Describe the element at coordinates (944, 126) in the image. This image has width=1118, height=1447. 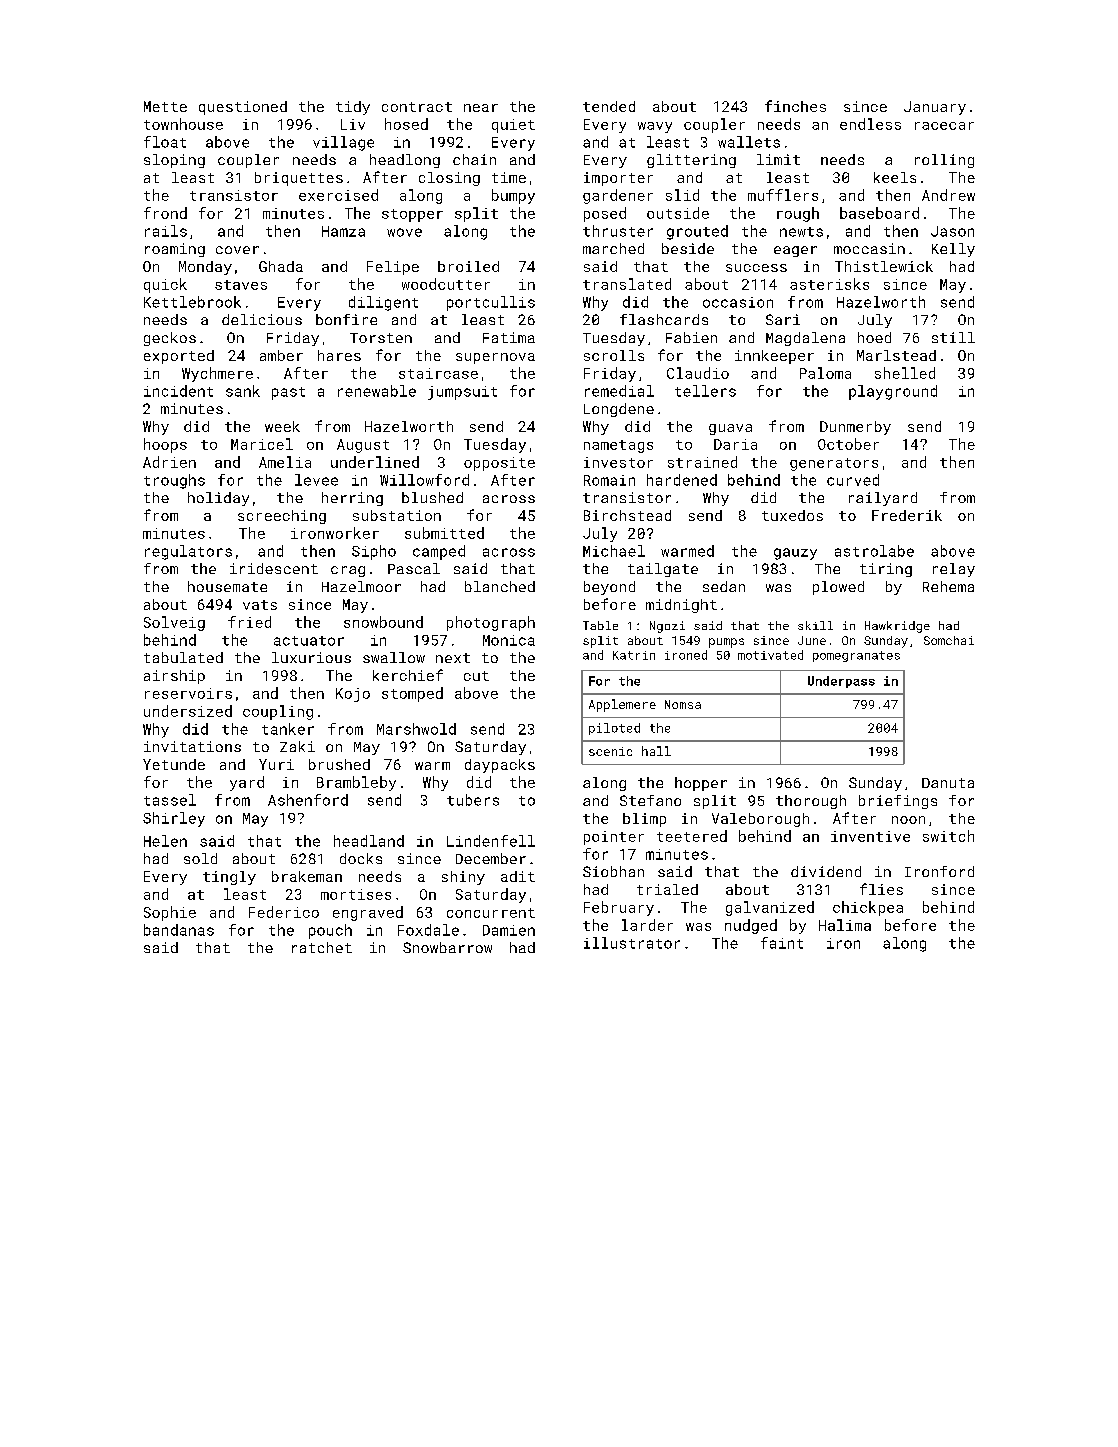
I see `racecar` at that location.
